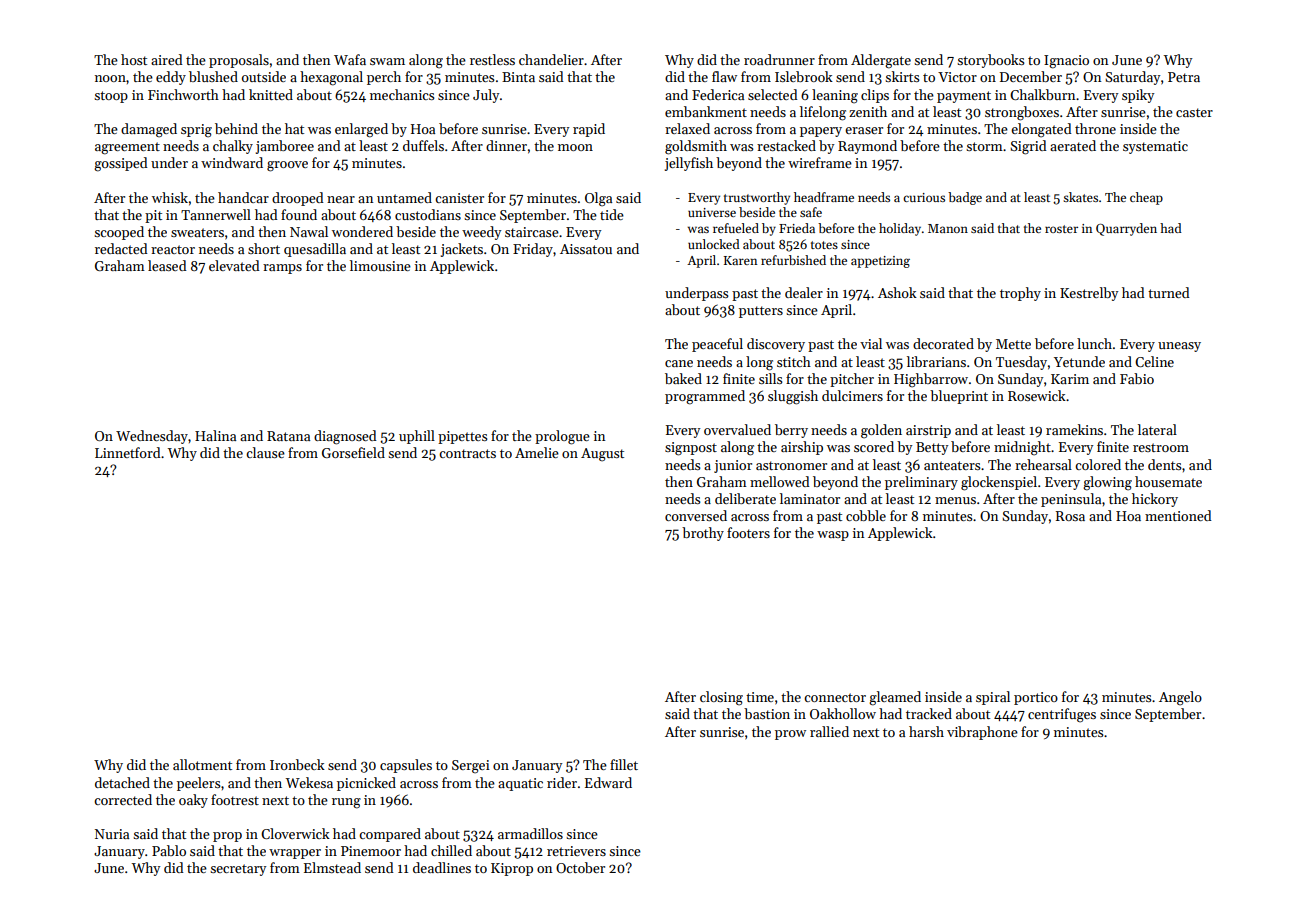 Image resolution: width=1308 pixels, height=924 pixels. I want to click on storybooks, so click(991, 61).
